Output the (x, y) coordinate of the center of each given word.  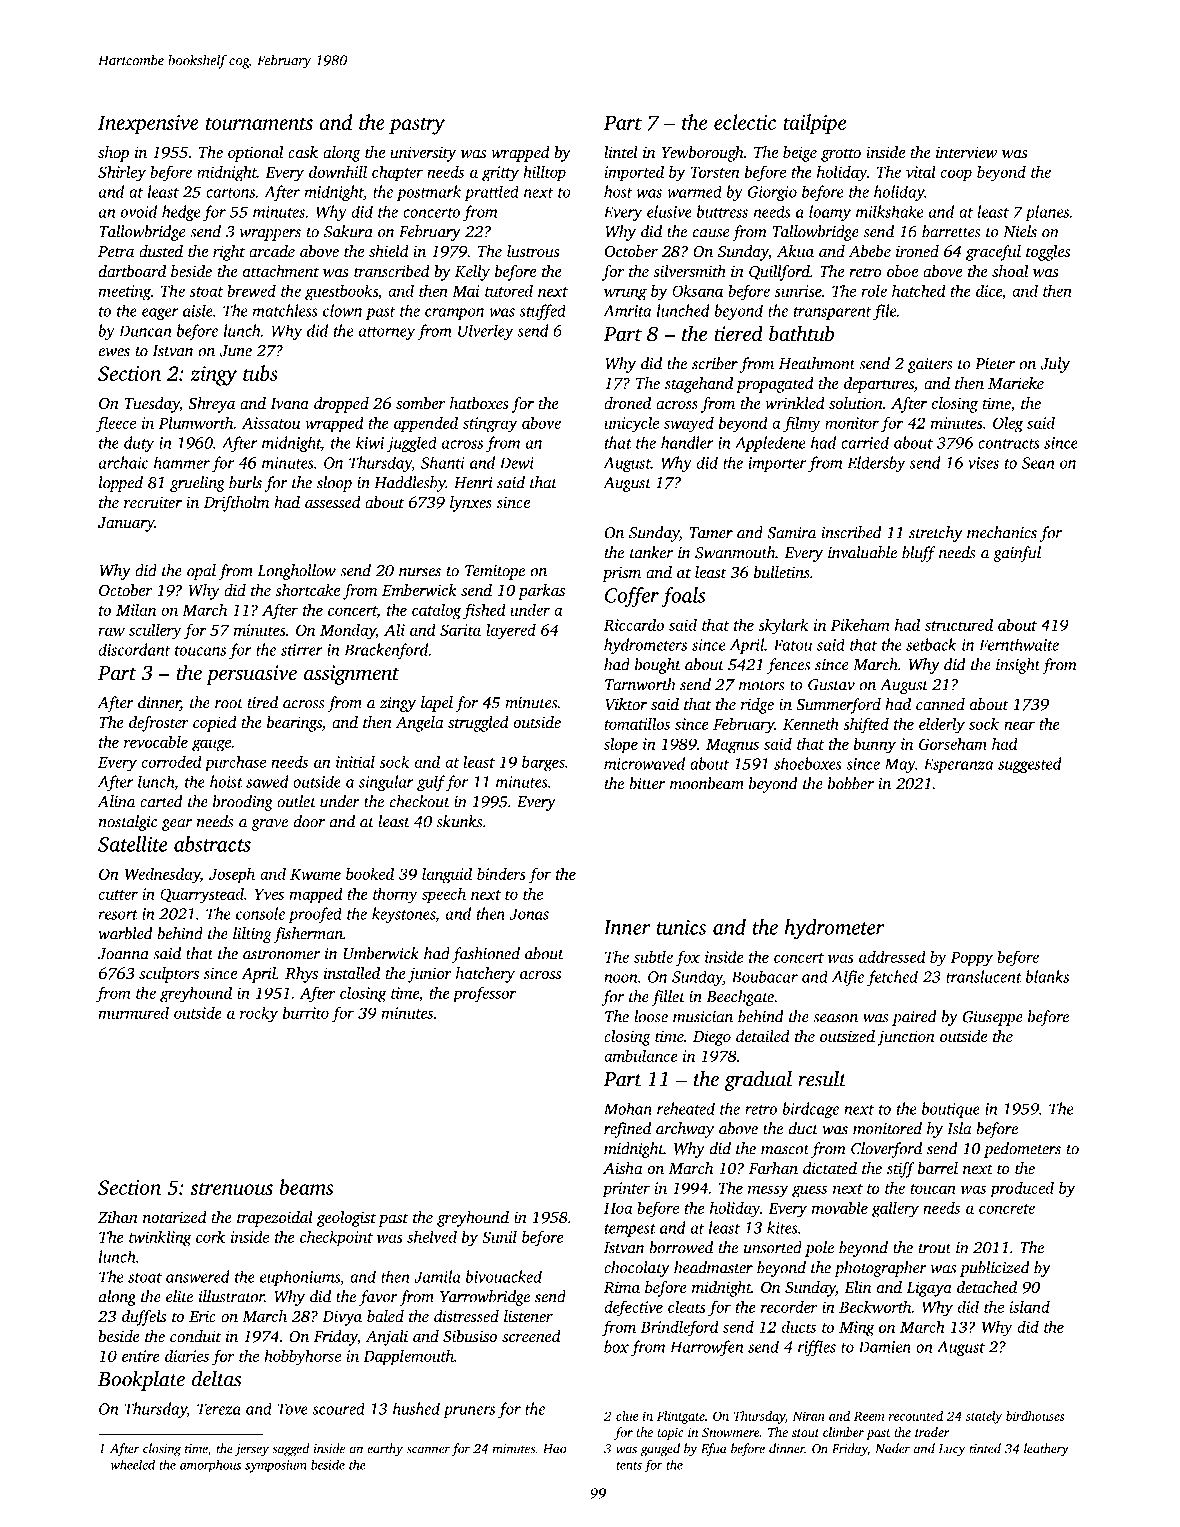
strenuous (231, 1188)
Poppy (972, 959)
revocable (156, 741)
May (900, 765)
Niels (1020, 231)
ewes (114, 352)
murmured (133, 1012)
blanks (1047, 976)
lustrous (533, 251)
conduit (195, 1336)
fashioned (486, 955)
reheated (686, 1108)
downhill (338, 171)
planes (1047, 213)
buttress (722, 211)
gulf (431, 783)
